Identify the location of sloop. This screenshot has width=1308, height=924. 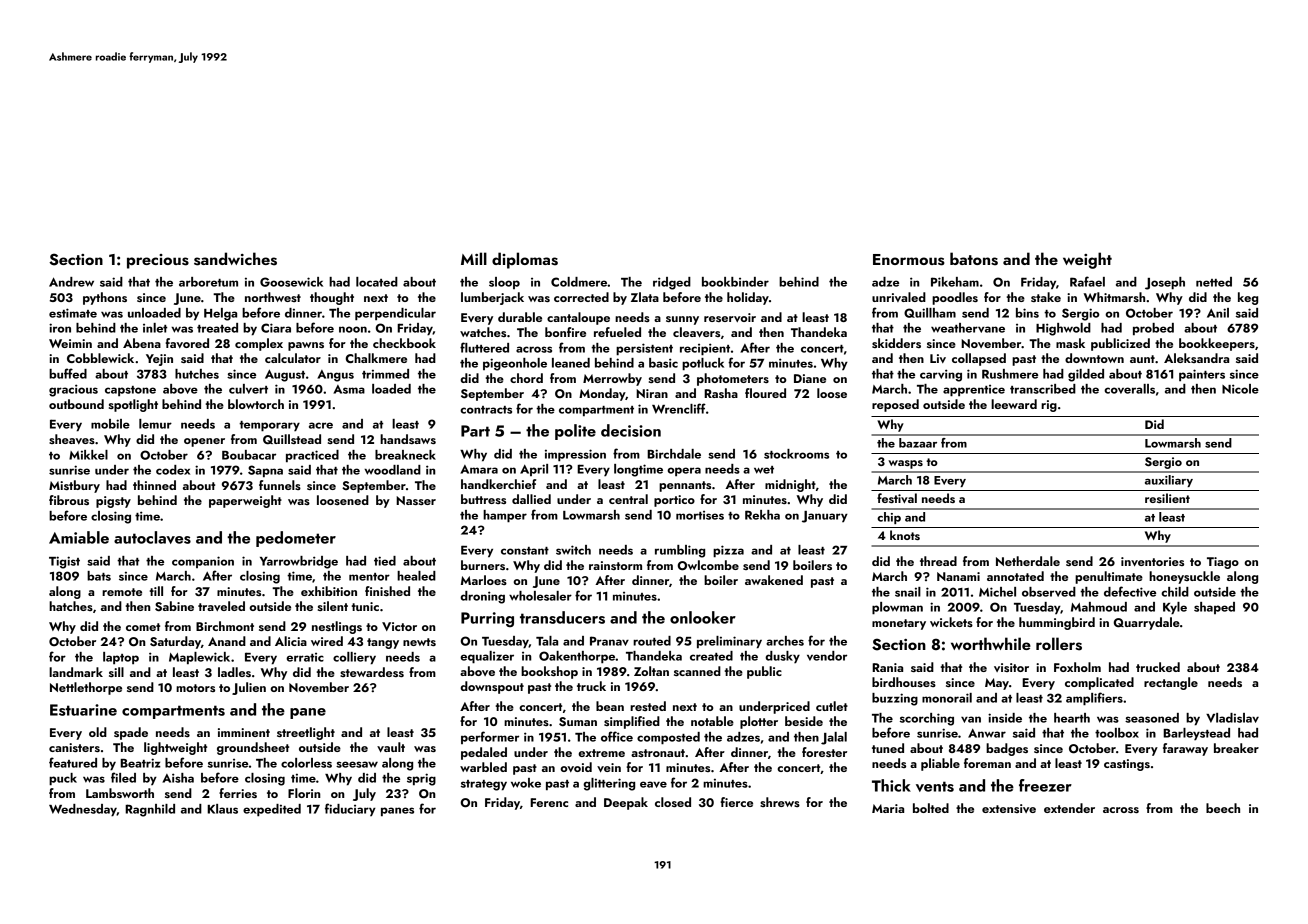
(504, 283).
